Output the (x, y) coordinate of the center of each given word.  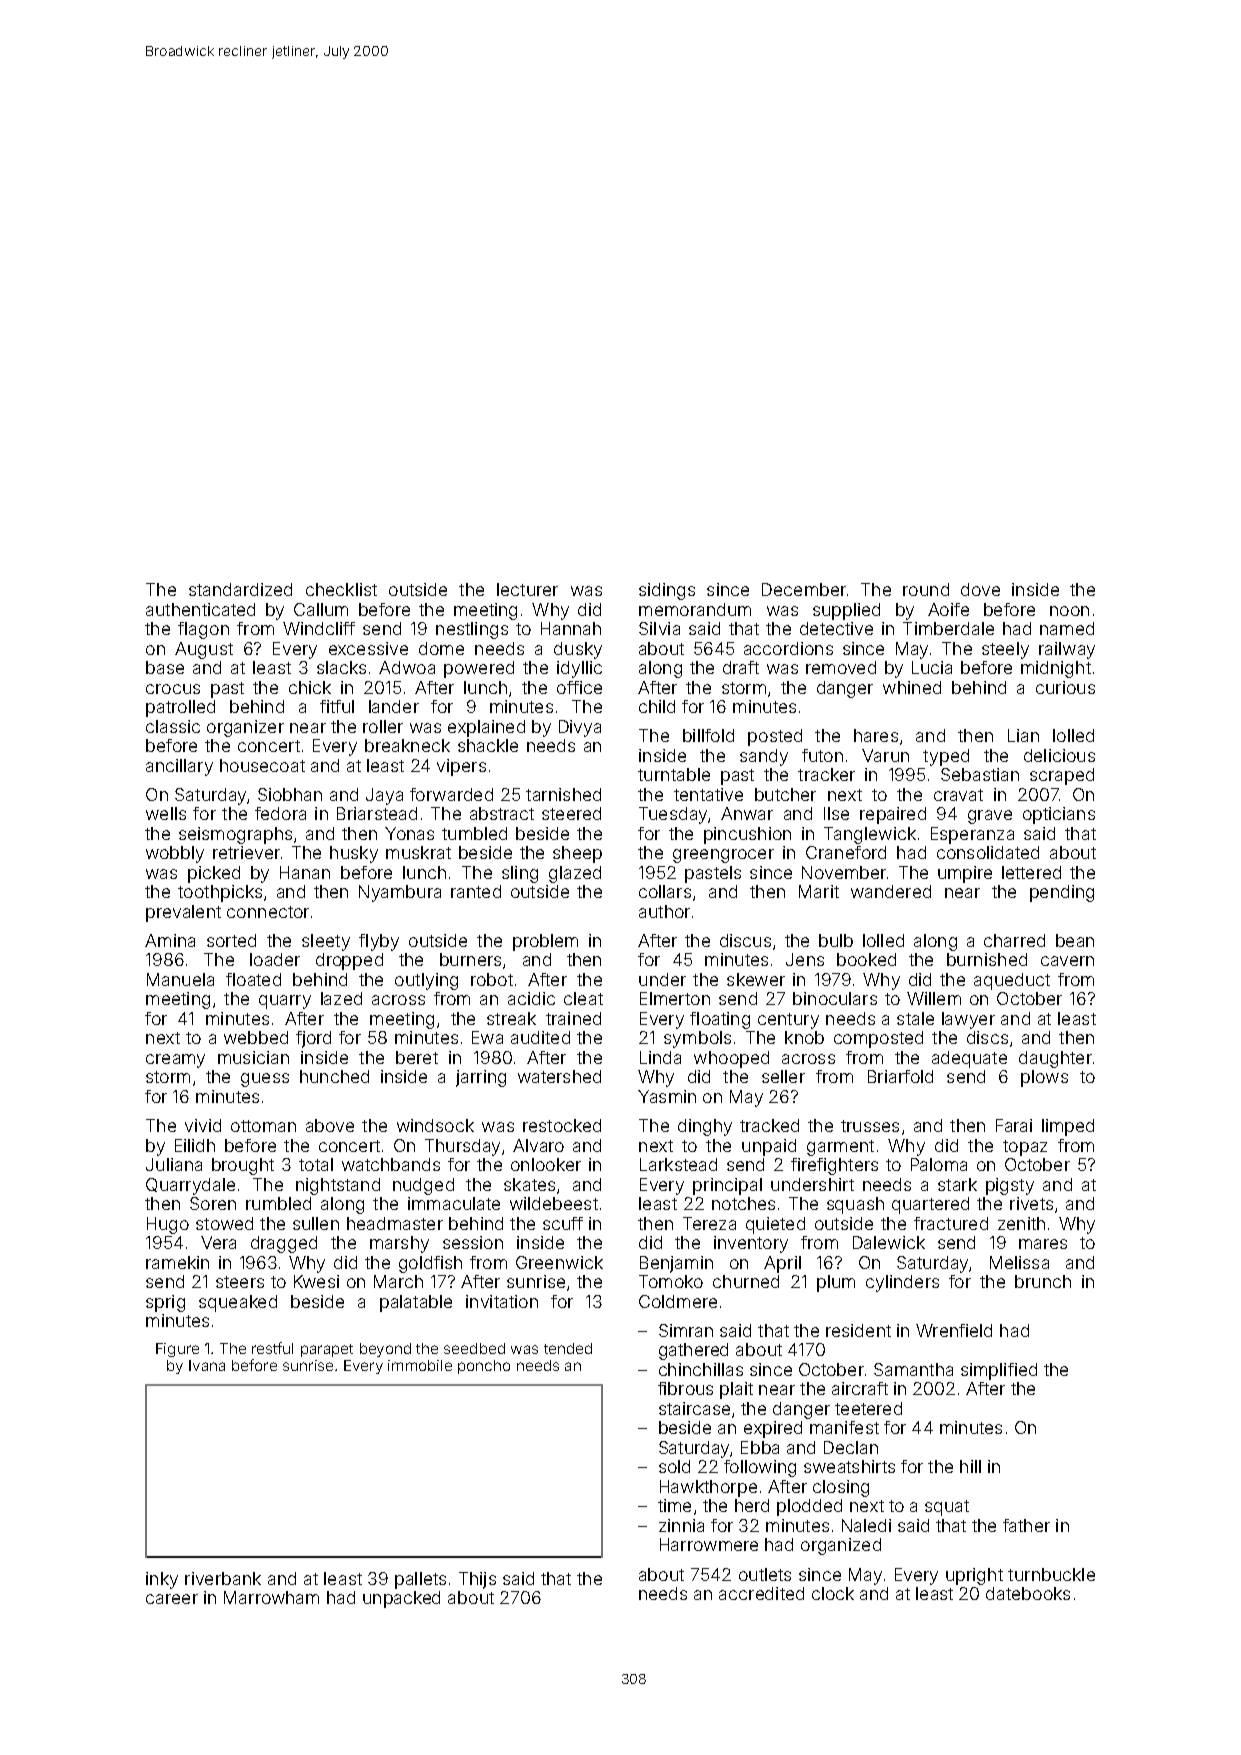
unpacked (401, 1599)
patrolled (180, 708)
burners (470, 959)
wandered (891, 891)
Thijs (477, 1580)
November (844, 872)
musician (253, 1057)
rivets (1031, 1203)
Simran (686, 1330)
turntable (674, 774)
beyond (385, 1350)
